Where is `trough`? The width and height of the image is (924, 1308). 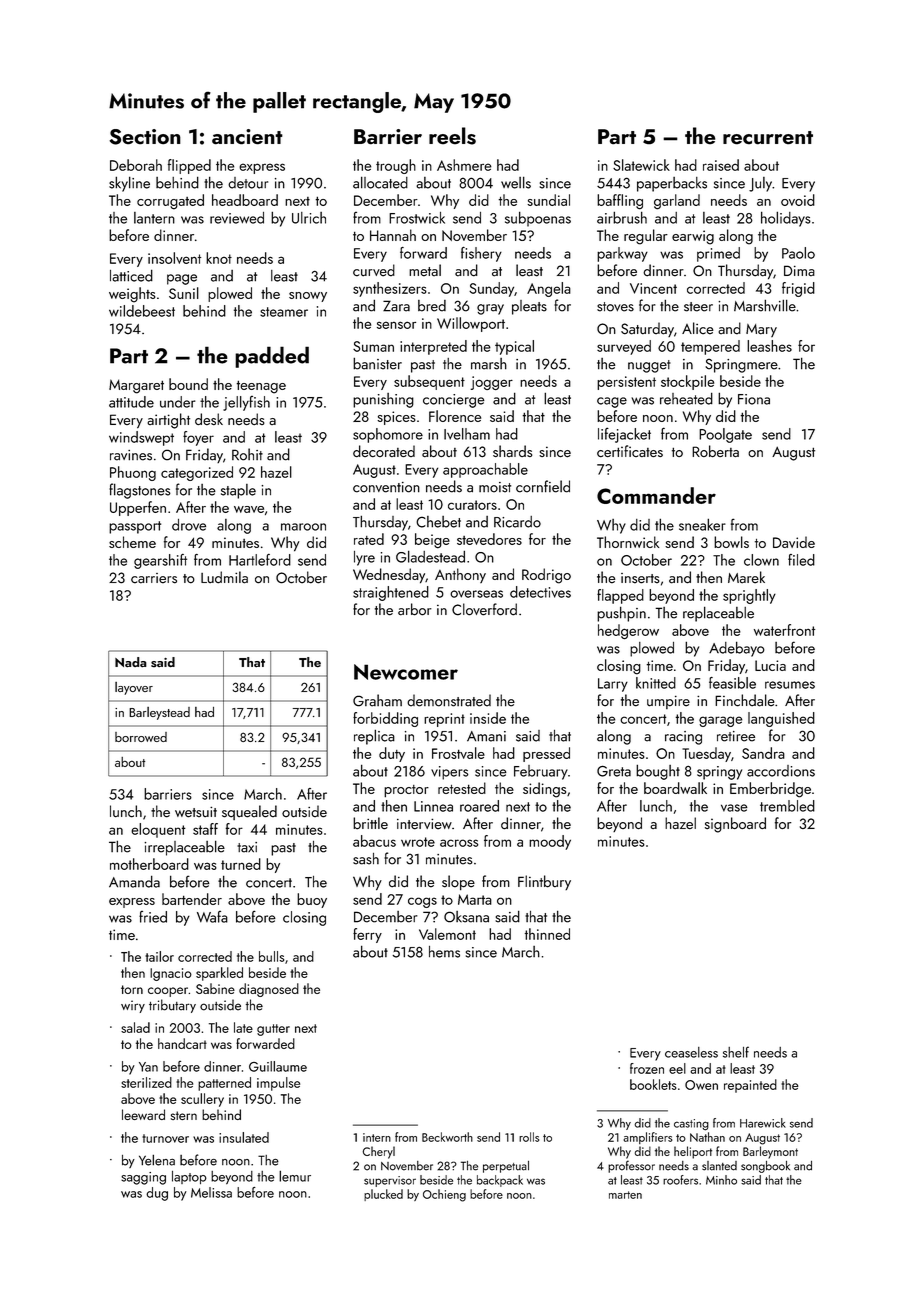
trough is located at coordinates (396, 166).
